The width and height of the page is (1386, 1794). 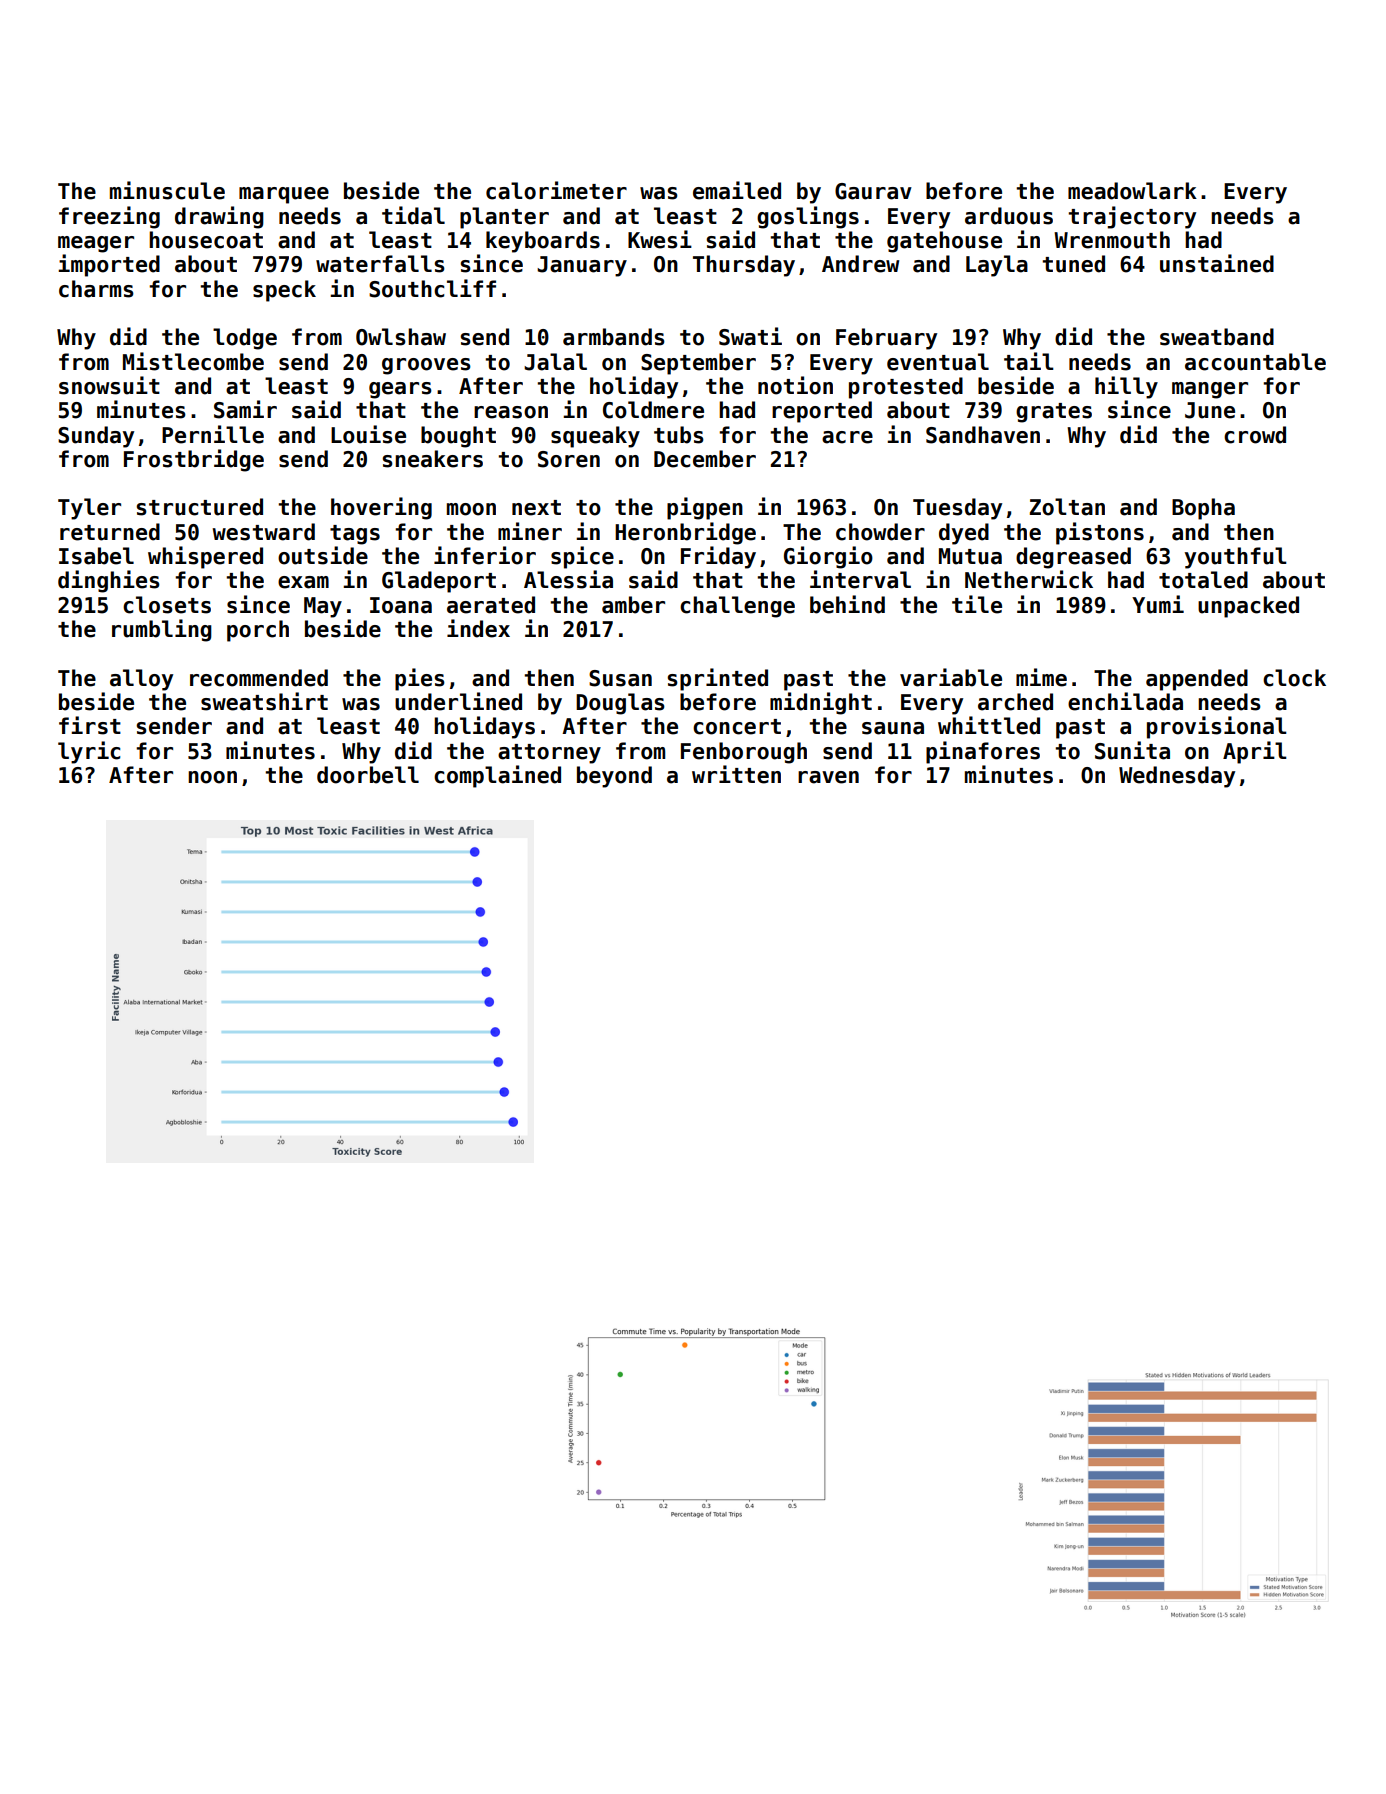 I want to click on sweatshirt, so click(x=264, y=701).
